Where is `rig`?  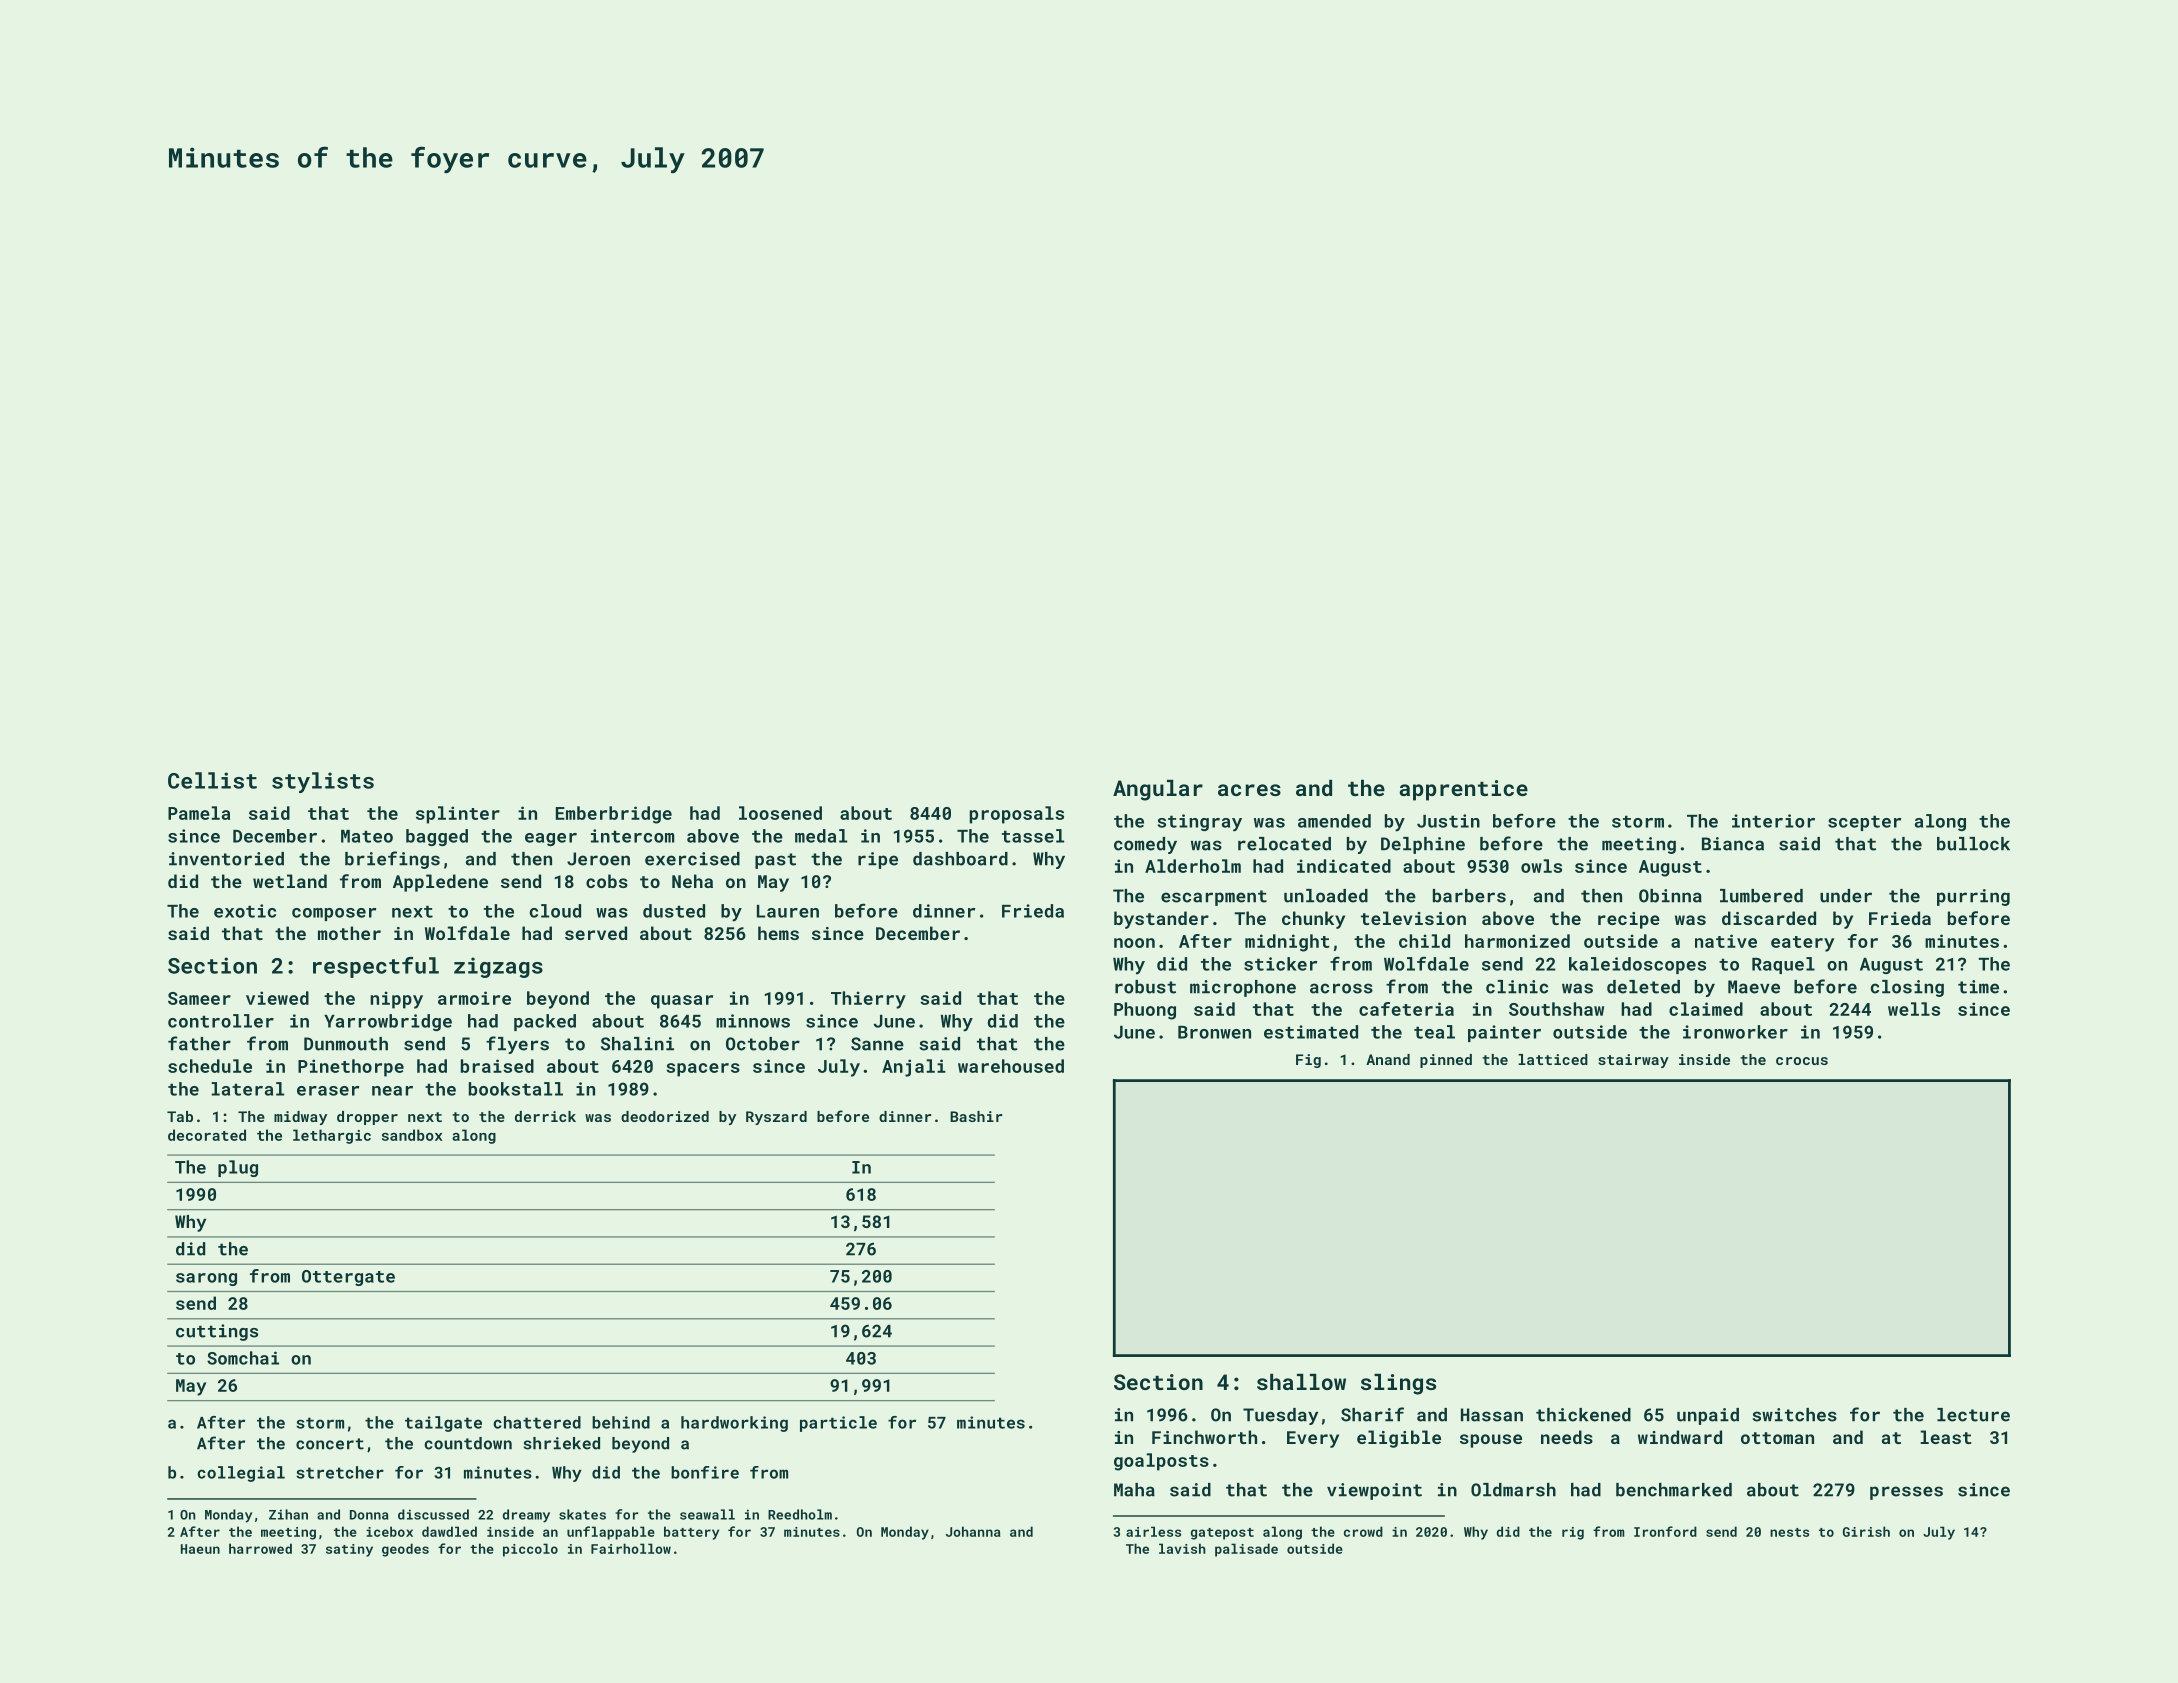
rig is located at coordinates (1573, 1533).
